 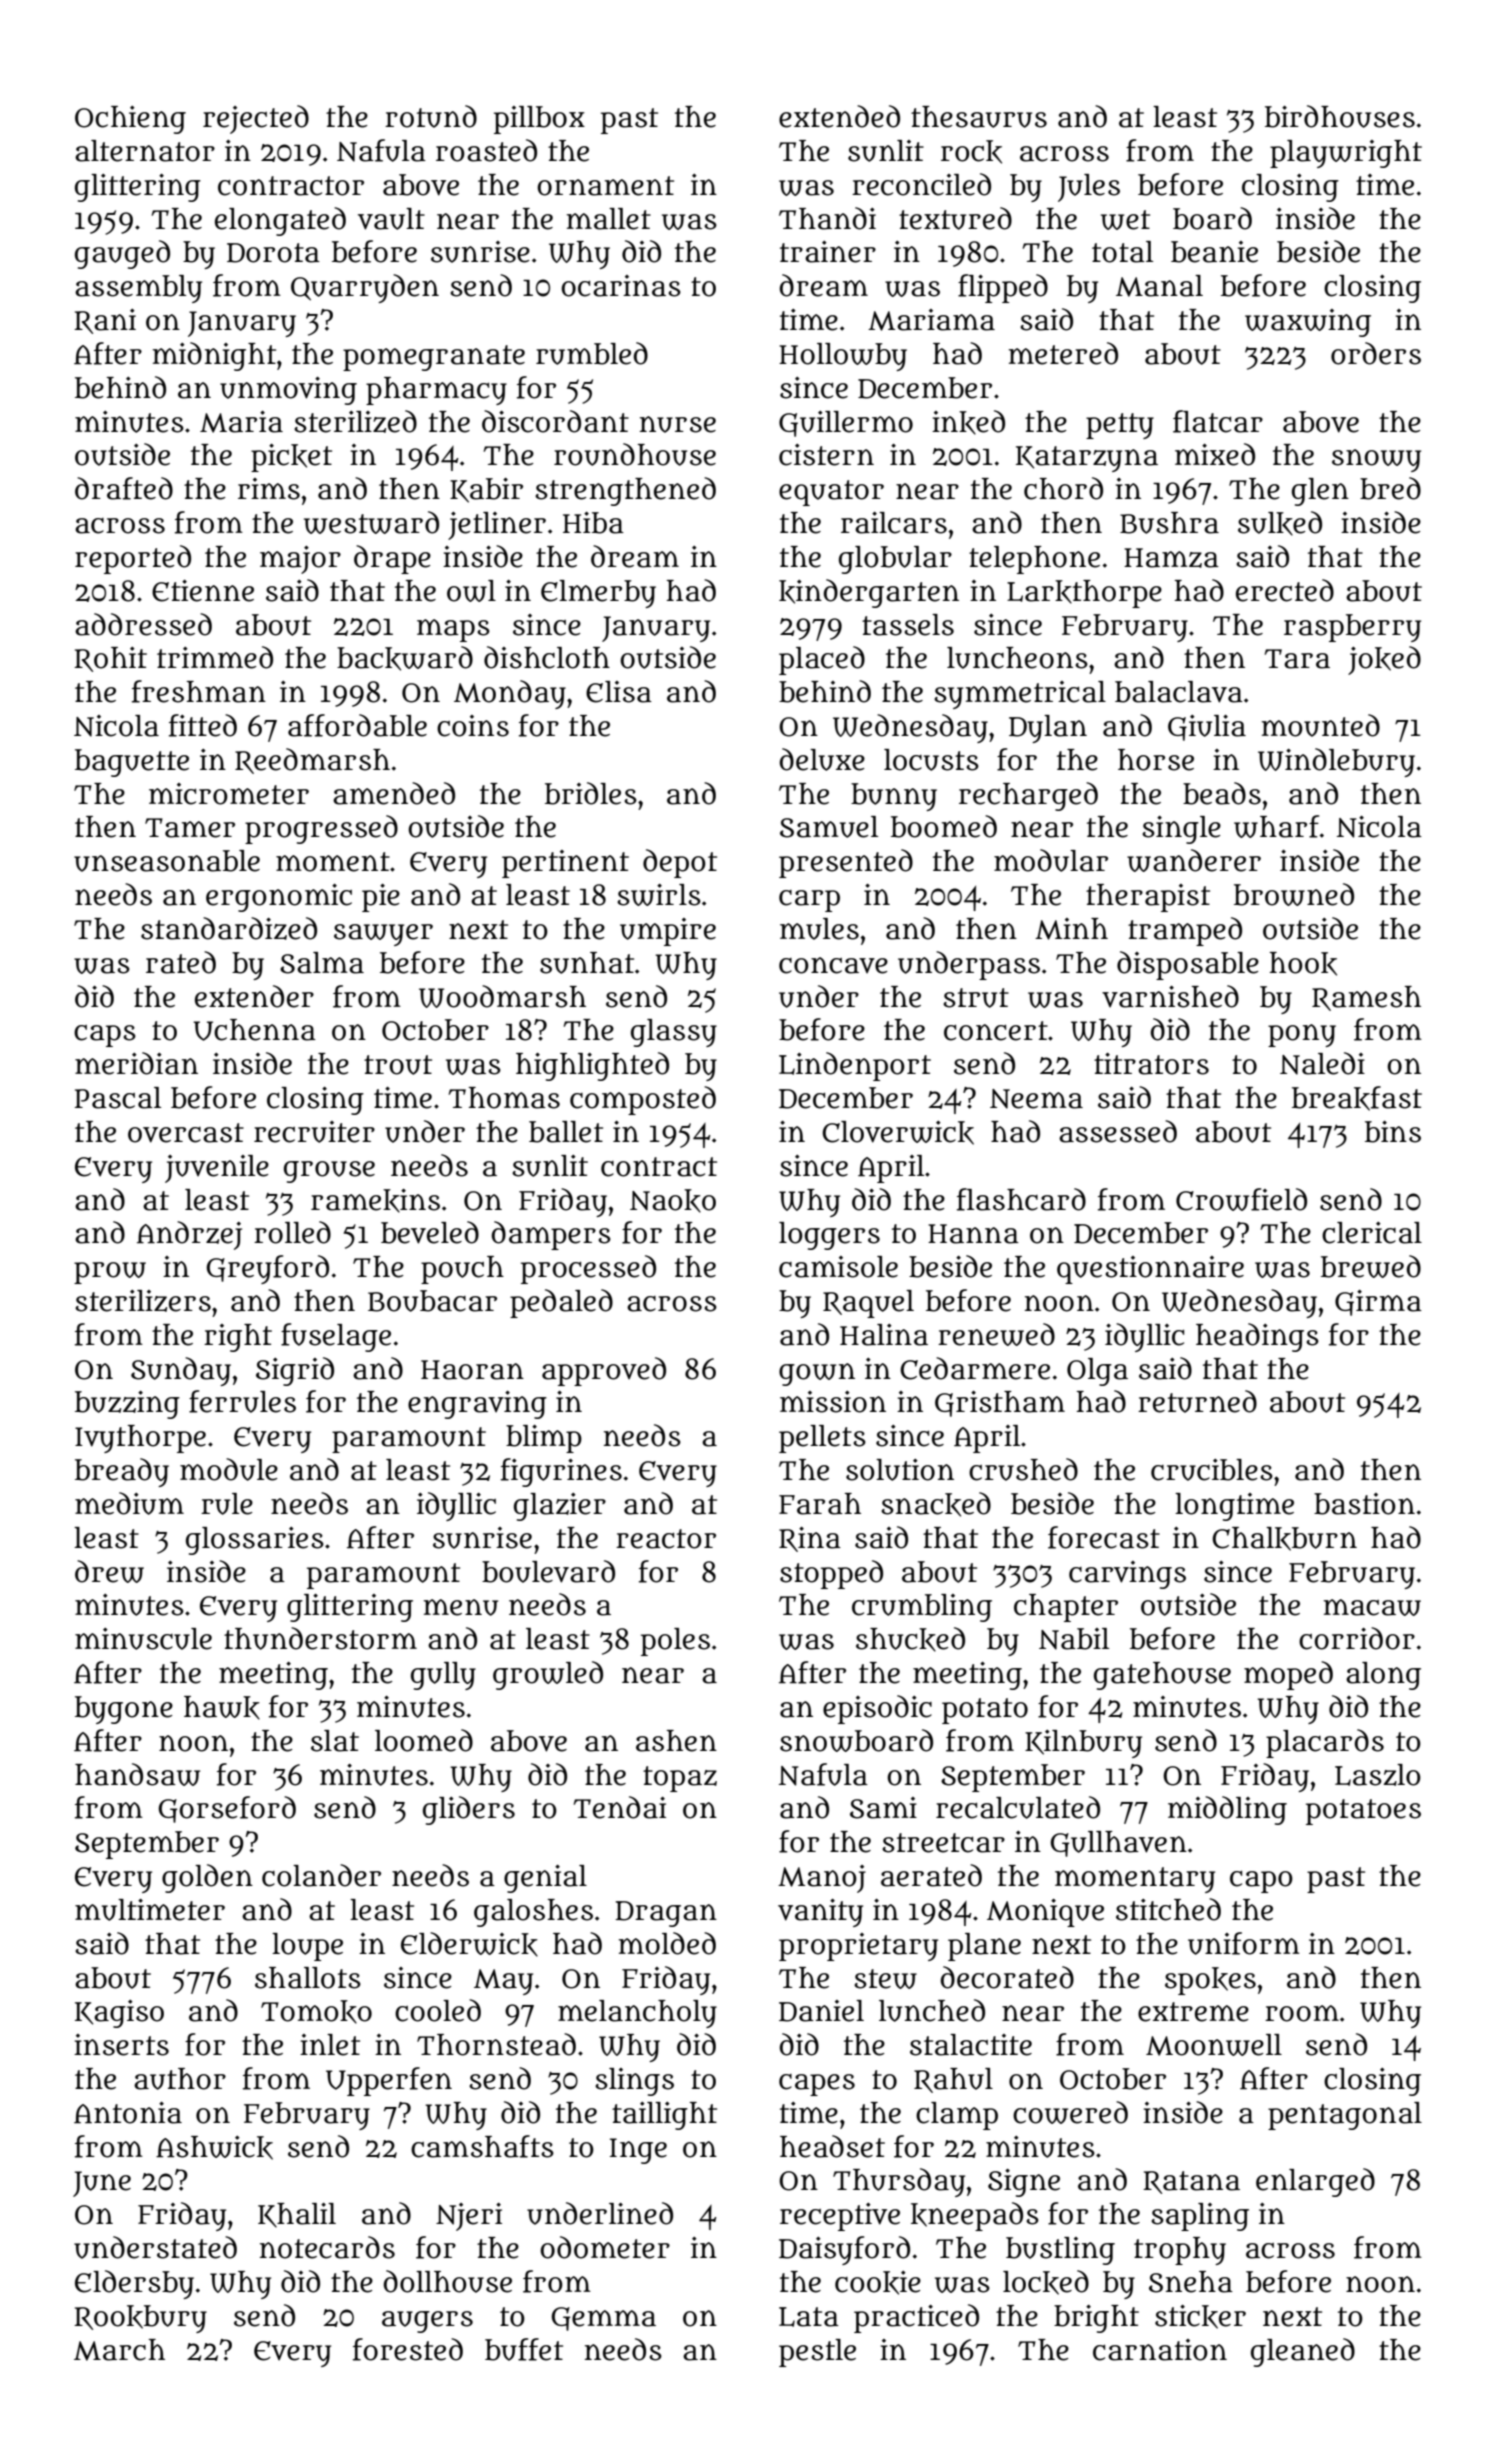 What do you see at coordinates (128, 2113) in the screenshot?
I see `Antonia` at bounding box center [128, 2113].
